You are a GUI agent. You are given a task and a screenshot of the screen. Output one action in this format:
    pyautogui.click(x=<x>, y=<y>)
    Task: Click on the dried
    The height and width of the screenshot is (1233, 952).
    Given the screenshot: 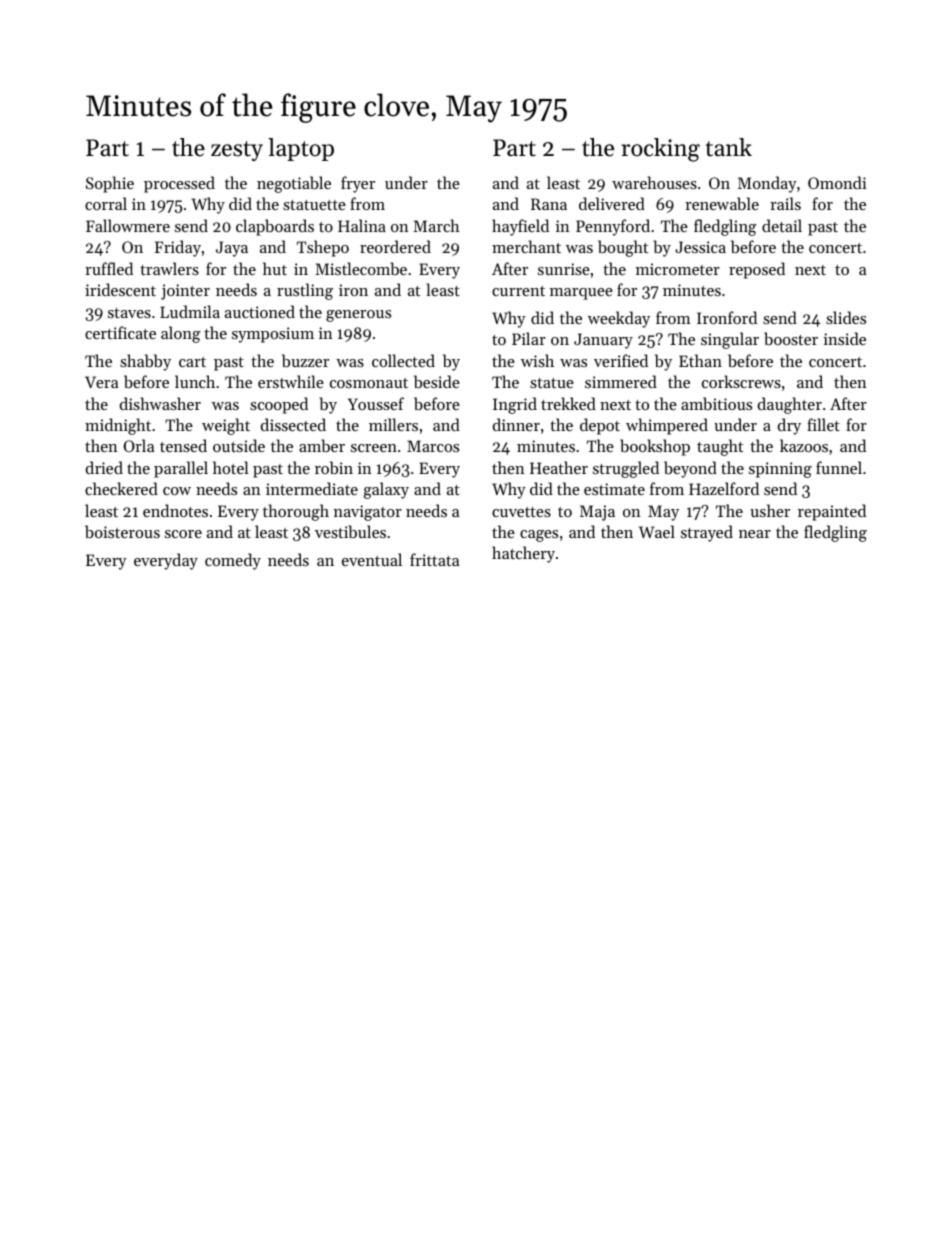 What is the action you would take?
    pyautogui.click(x=104, y=467)
